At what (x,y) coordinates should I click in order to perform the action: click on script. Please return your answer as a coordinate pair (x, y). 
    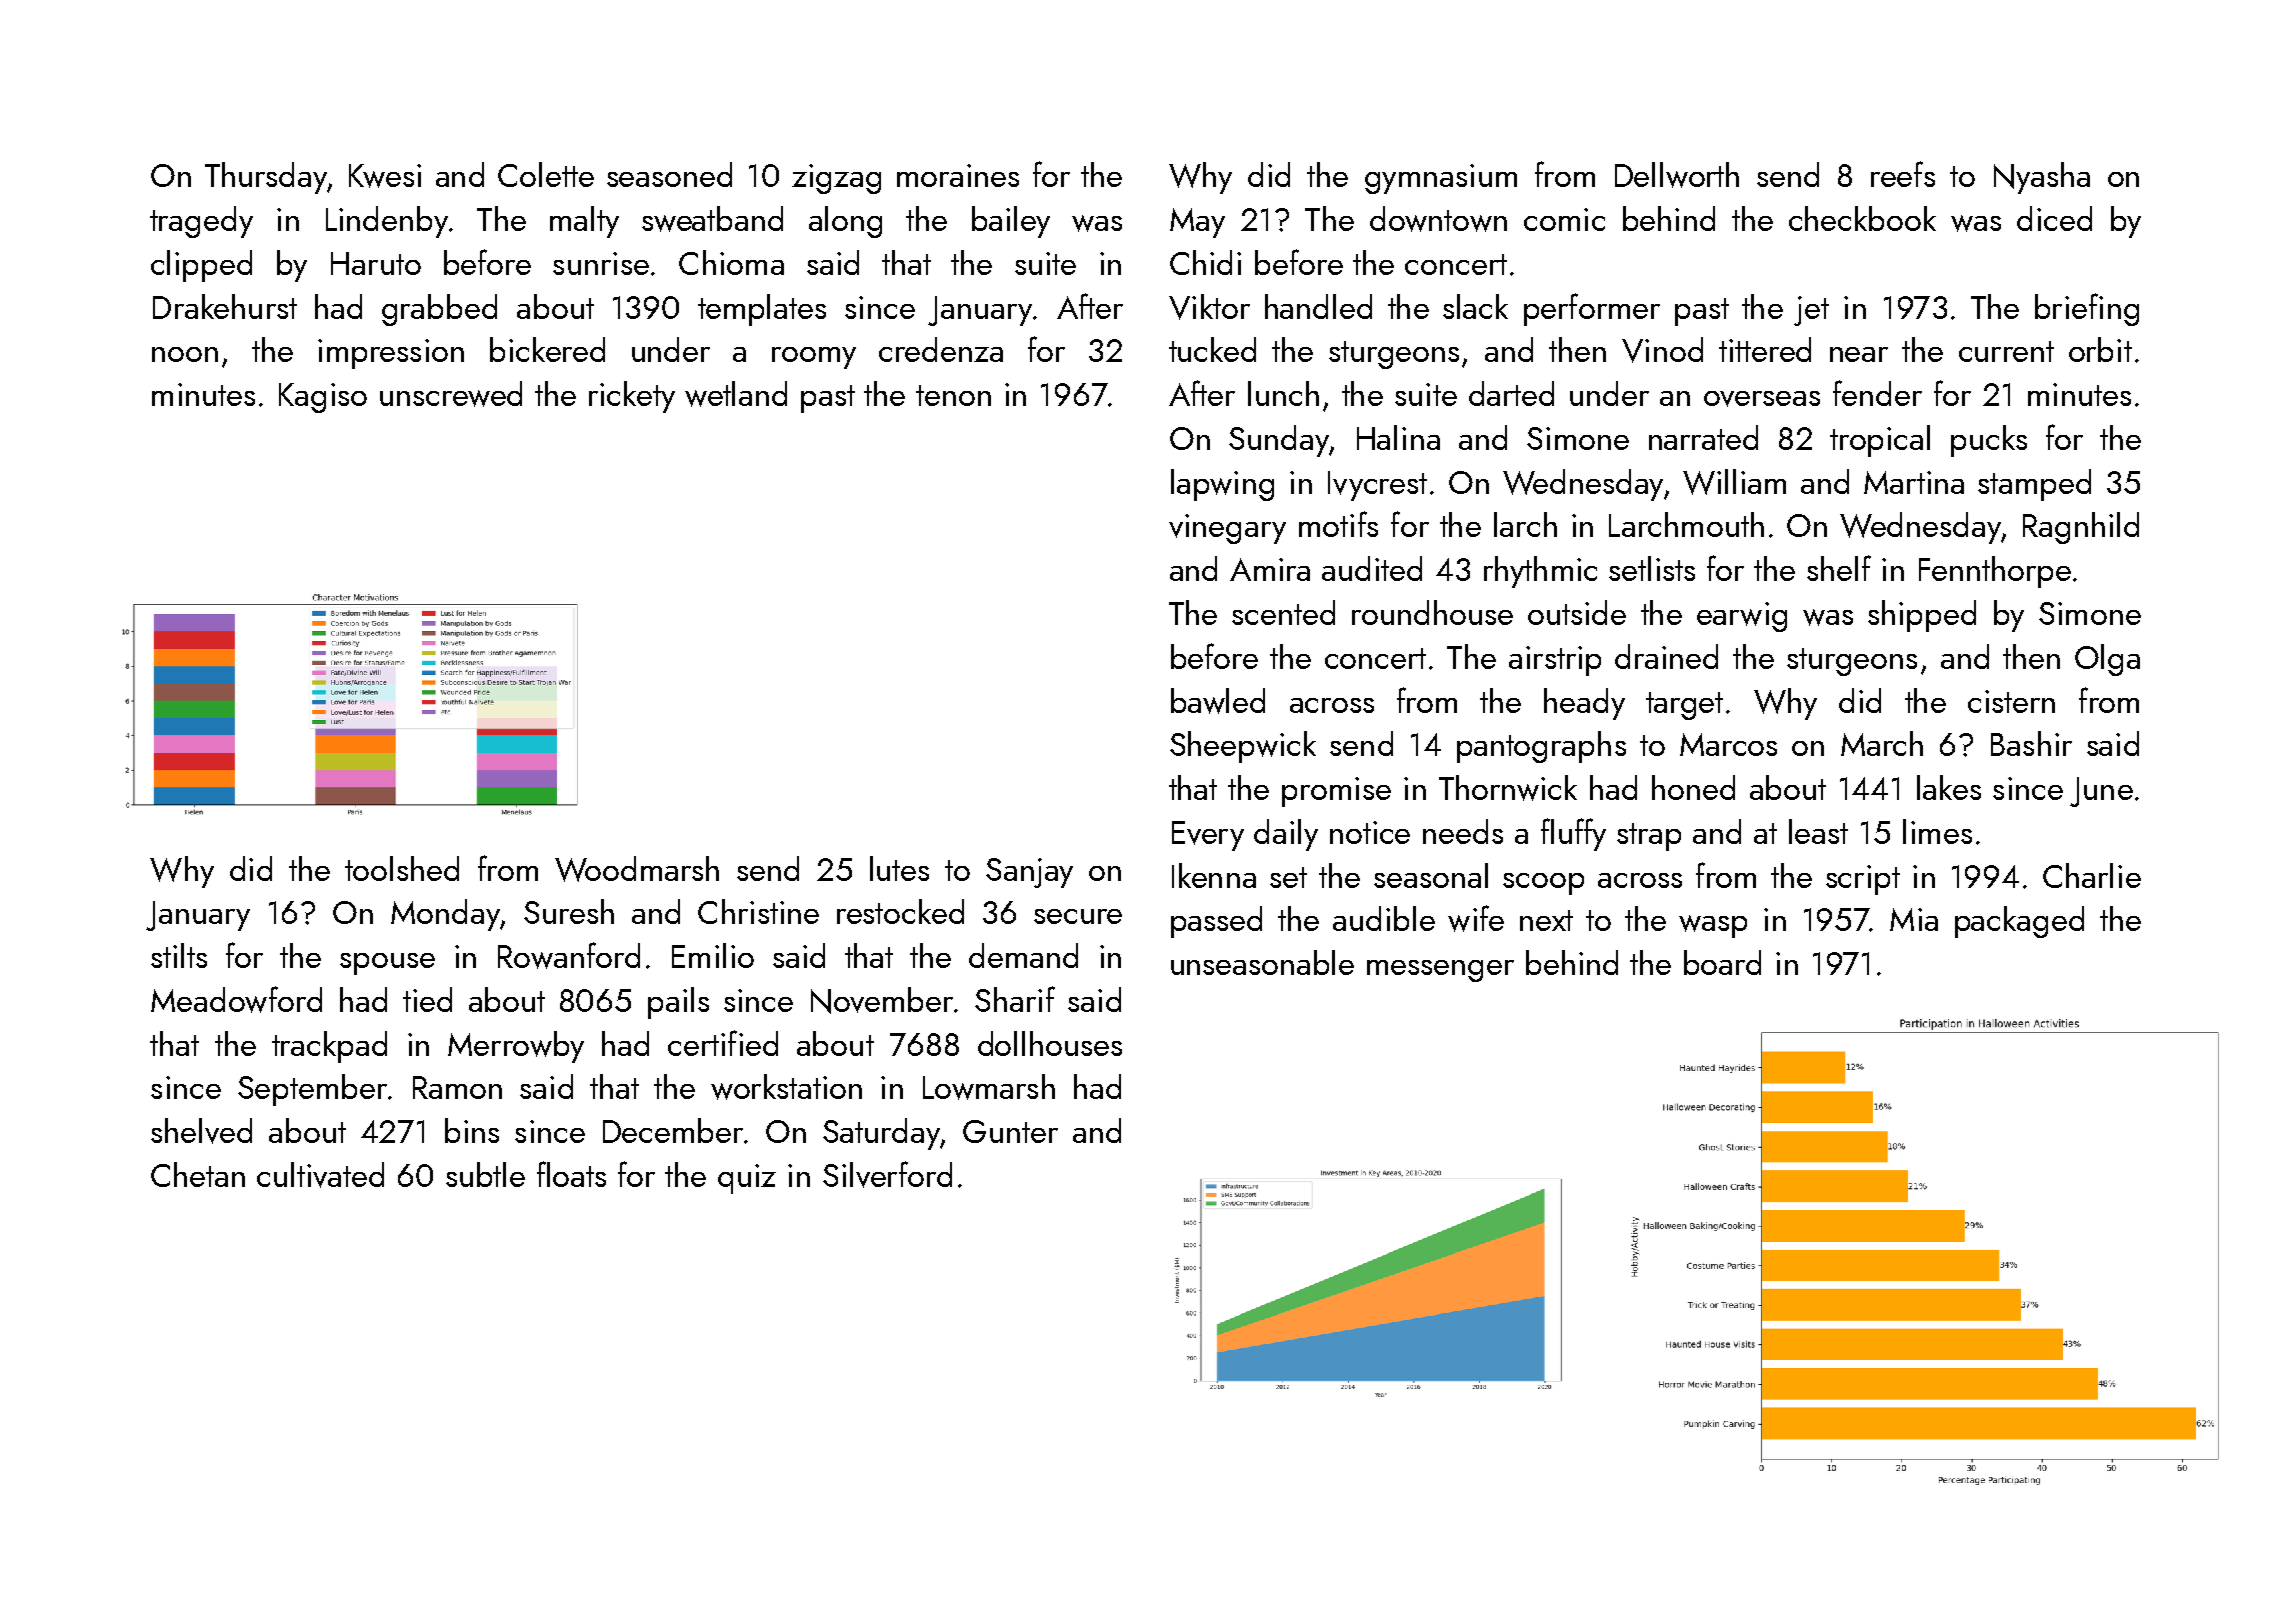
    Looking at the image, I should click on (1863, 880).
